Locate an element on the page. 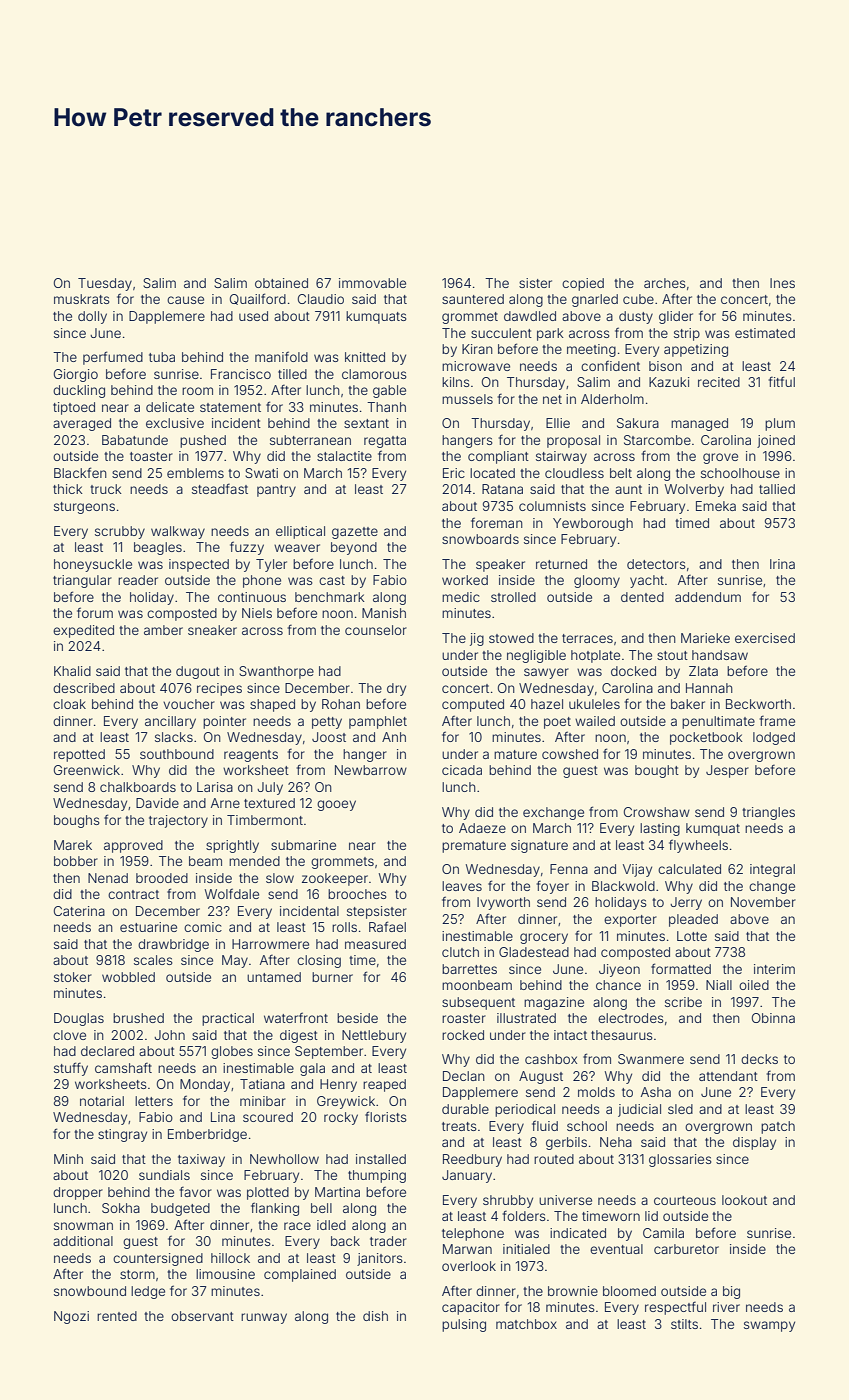  dish is located at coordinates (375, 1316).
